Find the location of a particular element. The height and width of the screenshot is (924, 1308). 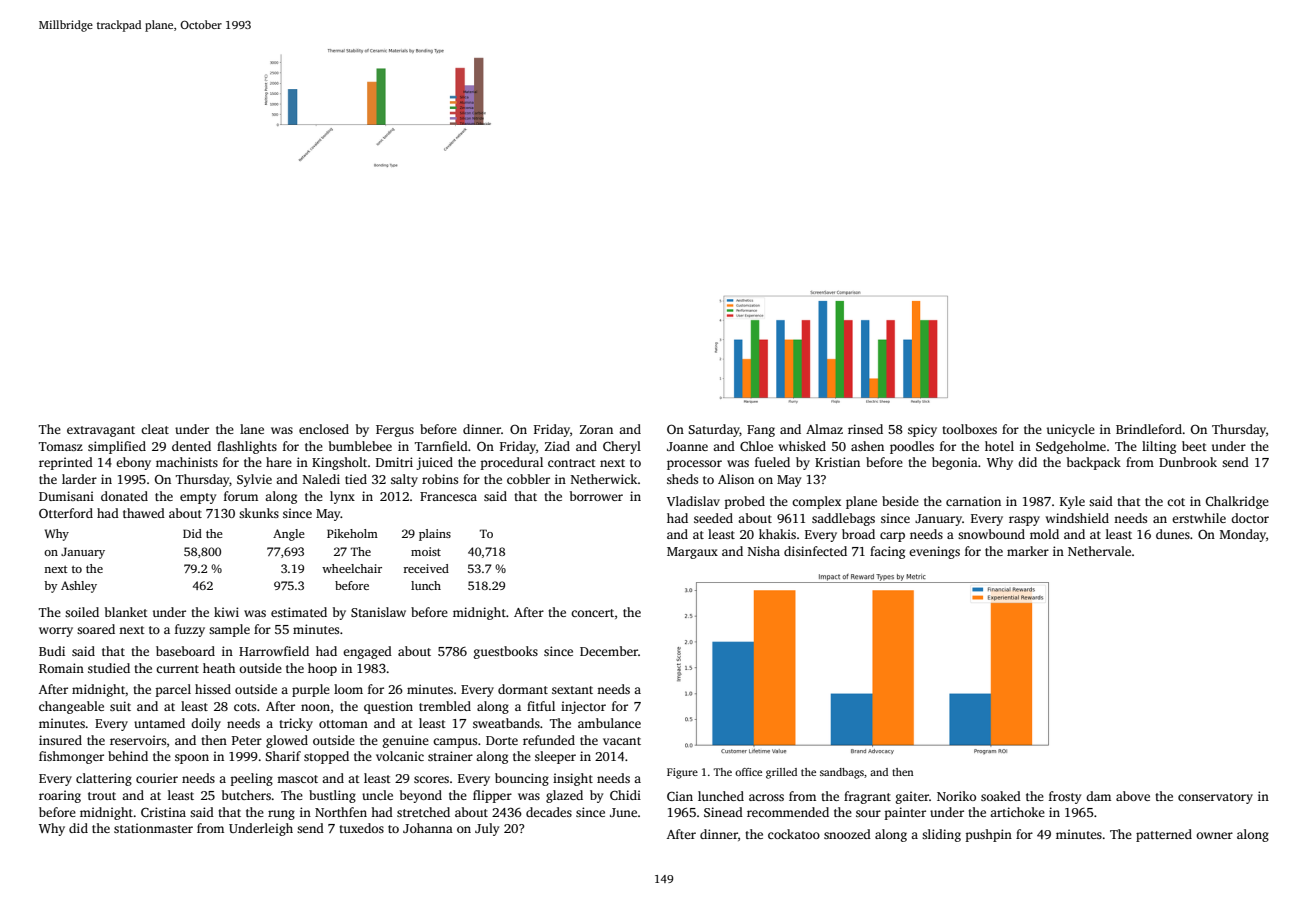

cleat is located at coordinates (155, 429).
